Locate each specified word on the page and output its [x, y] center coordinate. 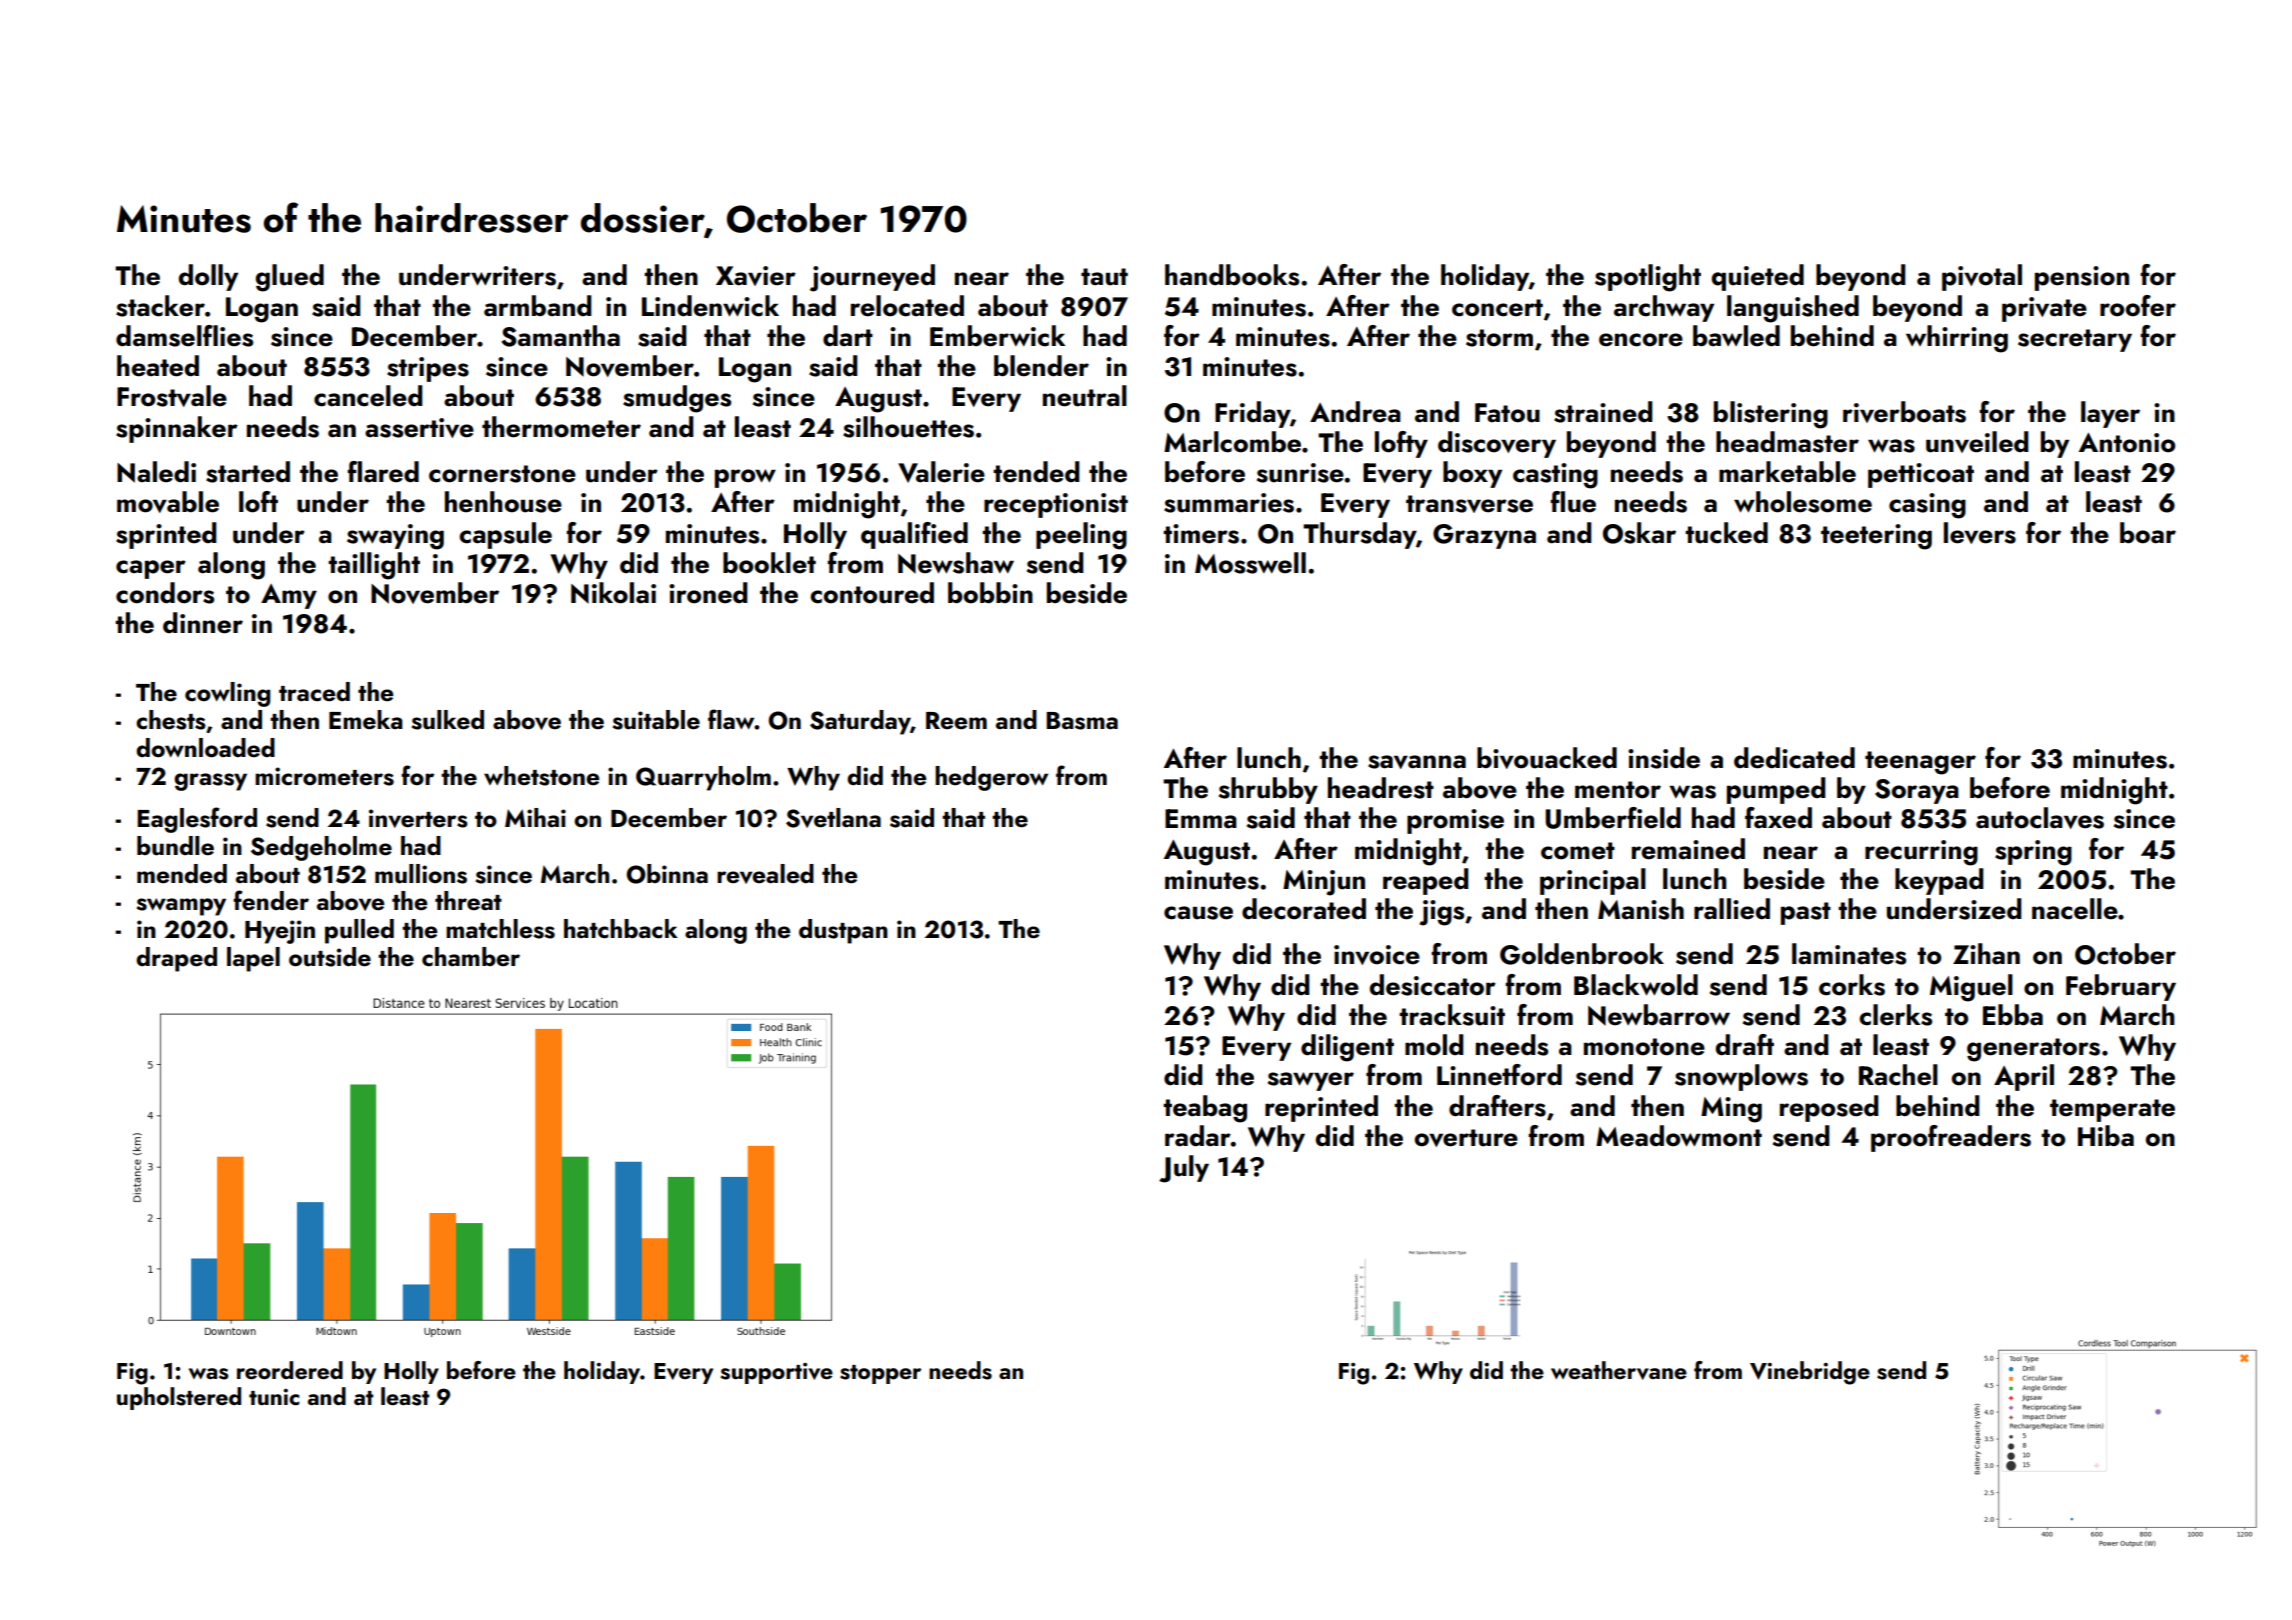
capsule [505, 535]
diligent [1347, 1048]
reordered [290, 1370]
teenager [1920, 763]
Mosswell [1250, 563]
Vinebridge [1810, 1373]
